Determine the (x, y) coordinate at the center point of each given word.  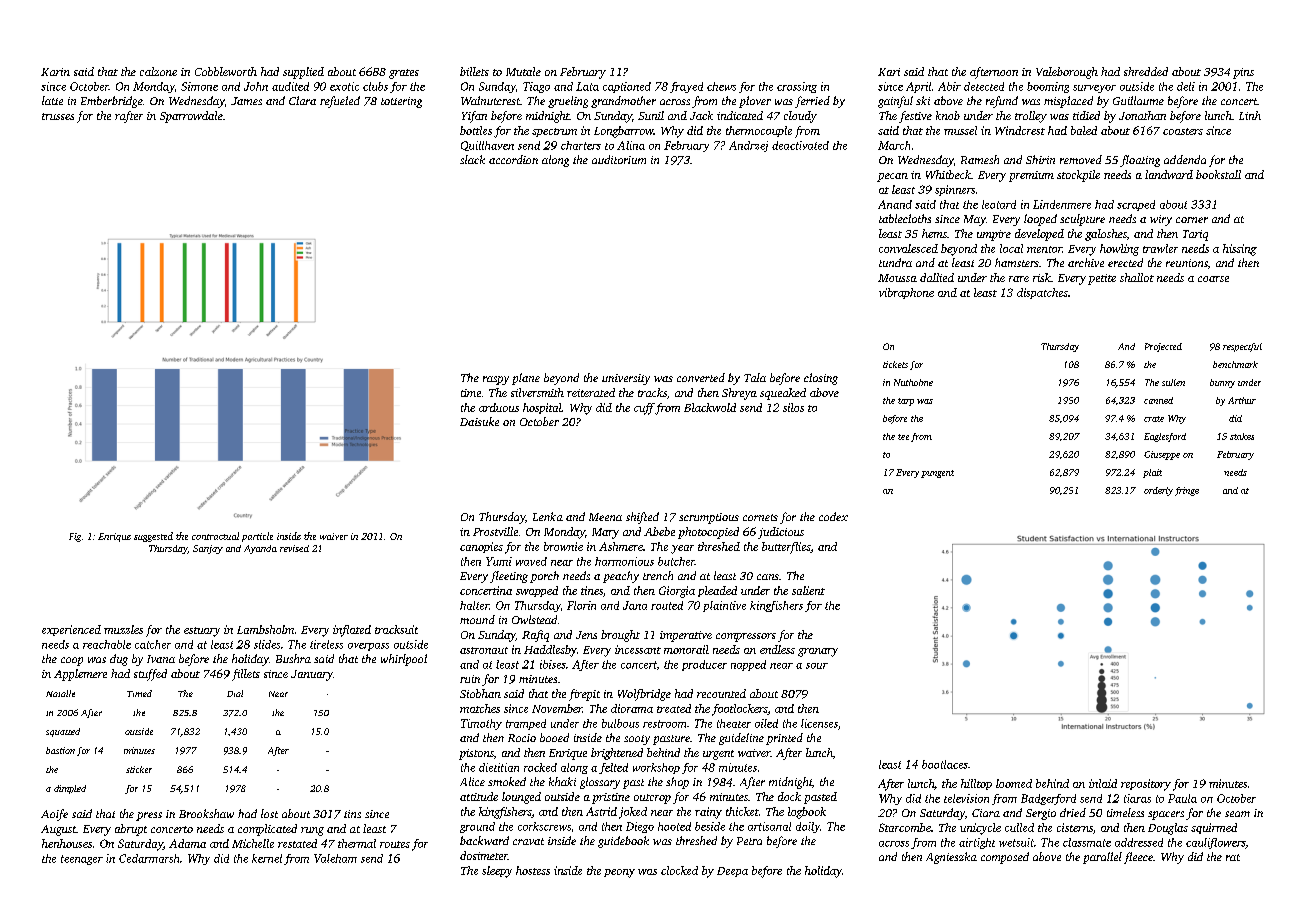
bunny (1222, 383)
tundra (895, 262)
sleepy (497, 872)
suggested (153, 537)
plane (526, 379)
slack (472, 159)
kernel (267, 858)
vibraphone (906, 293)
